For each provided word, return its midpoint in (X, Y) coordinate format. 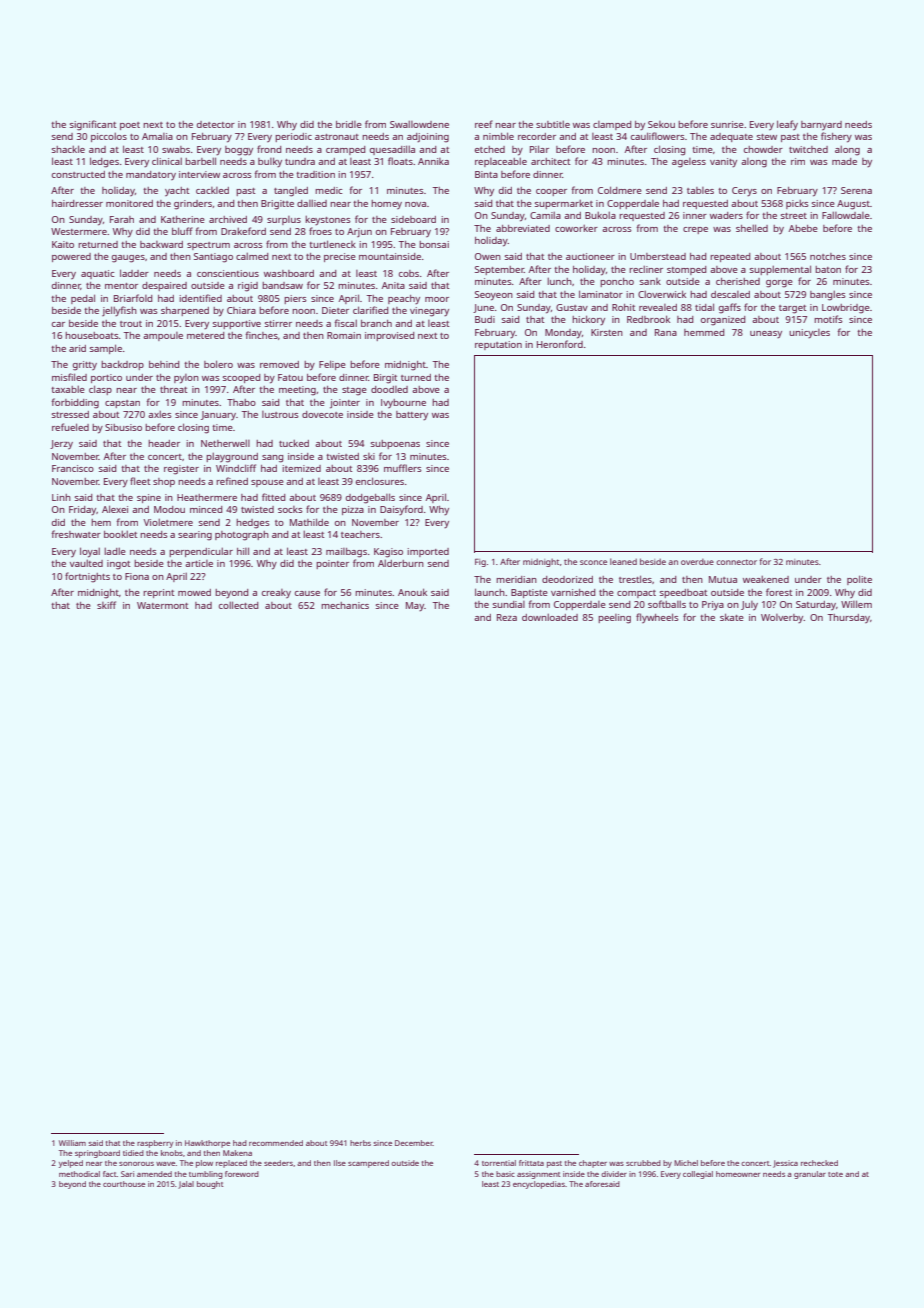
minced (206, 509)
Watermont (163, 605)
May (415, 606)
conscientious (228, 273)
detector (216, 124)
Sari (127, 1174)
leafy (787, 125)
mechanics (345, 605)
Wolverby (782, 618)
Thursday (849, 618)
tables (700, 190)
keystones (328, 220)
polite (859, 580)
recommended (276, 1143)
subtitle (553, 124)
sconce (593, 562)
